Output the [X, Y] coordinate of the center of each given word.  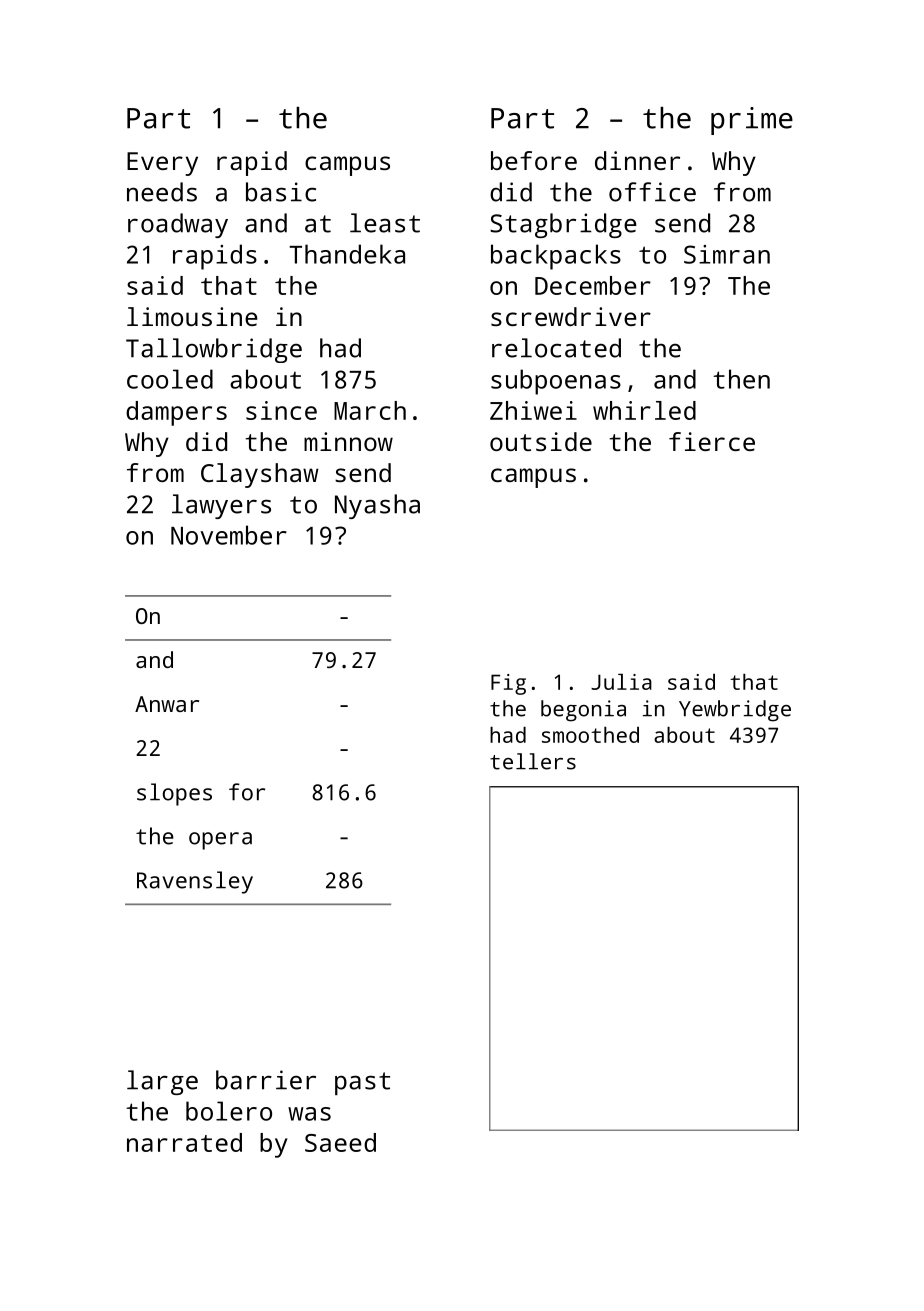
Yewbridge [735, 711]
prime [752, 121]
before [534, 160]
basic [281, 192]
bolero [229, 1111]
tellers [533, 761]
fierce [712, 441]
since [281, 410]
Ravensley [195, 882]
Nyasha [377, 506]
